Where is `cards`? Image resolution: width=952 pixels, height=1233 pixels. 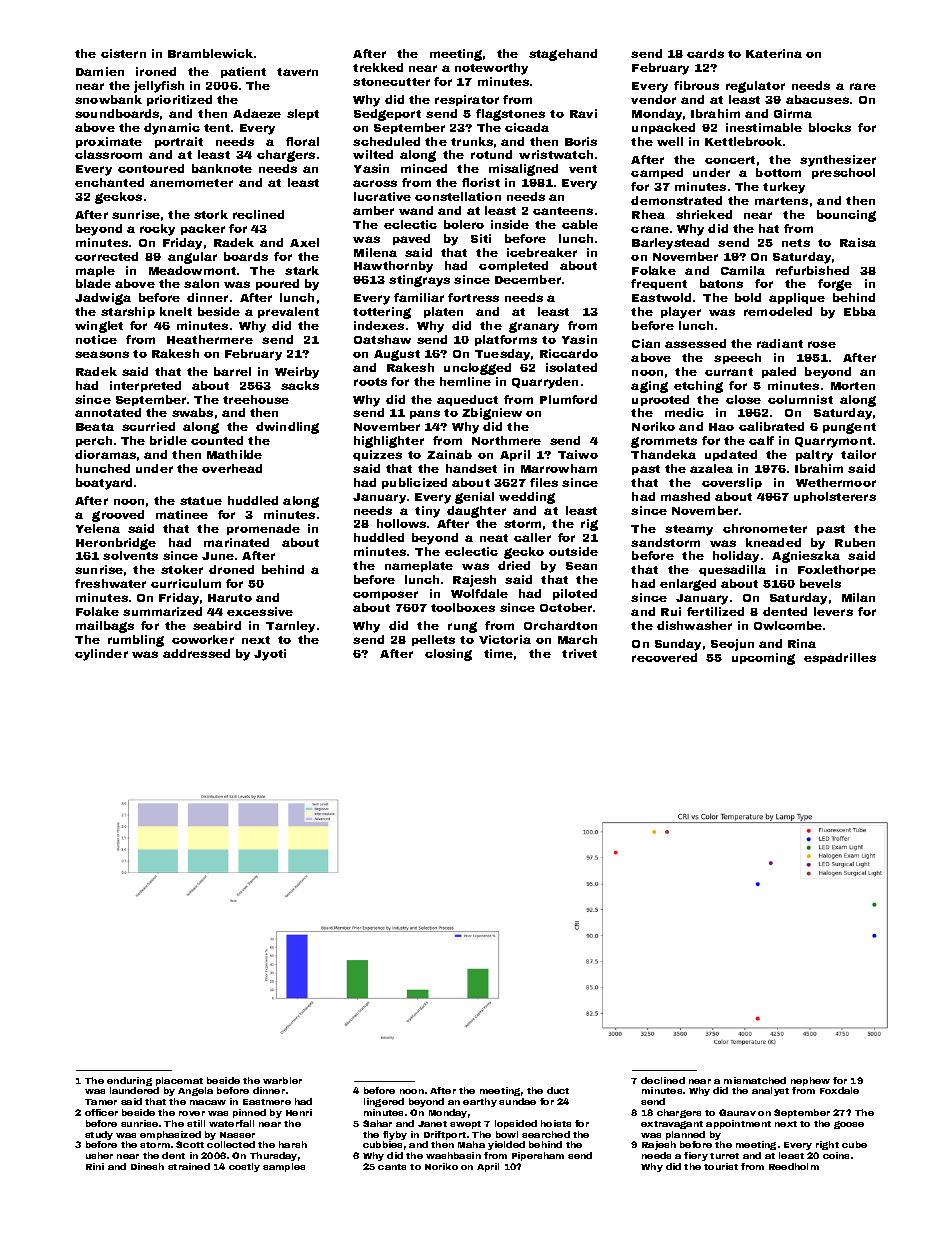
cards is located at coordinates (705, 53).
